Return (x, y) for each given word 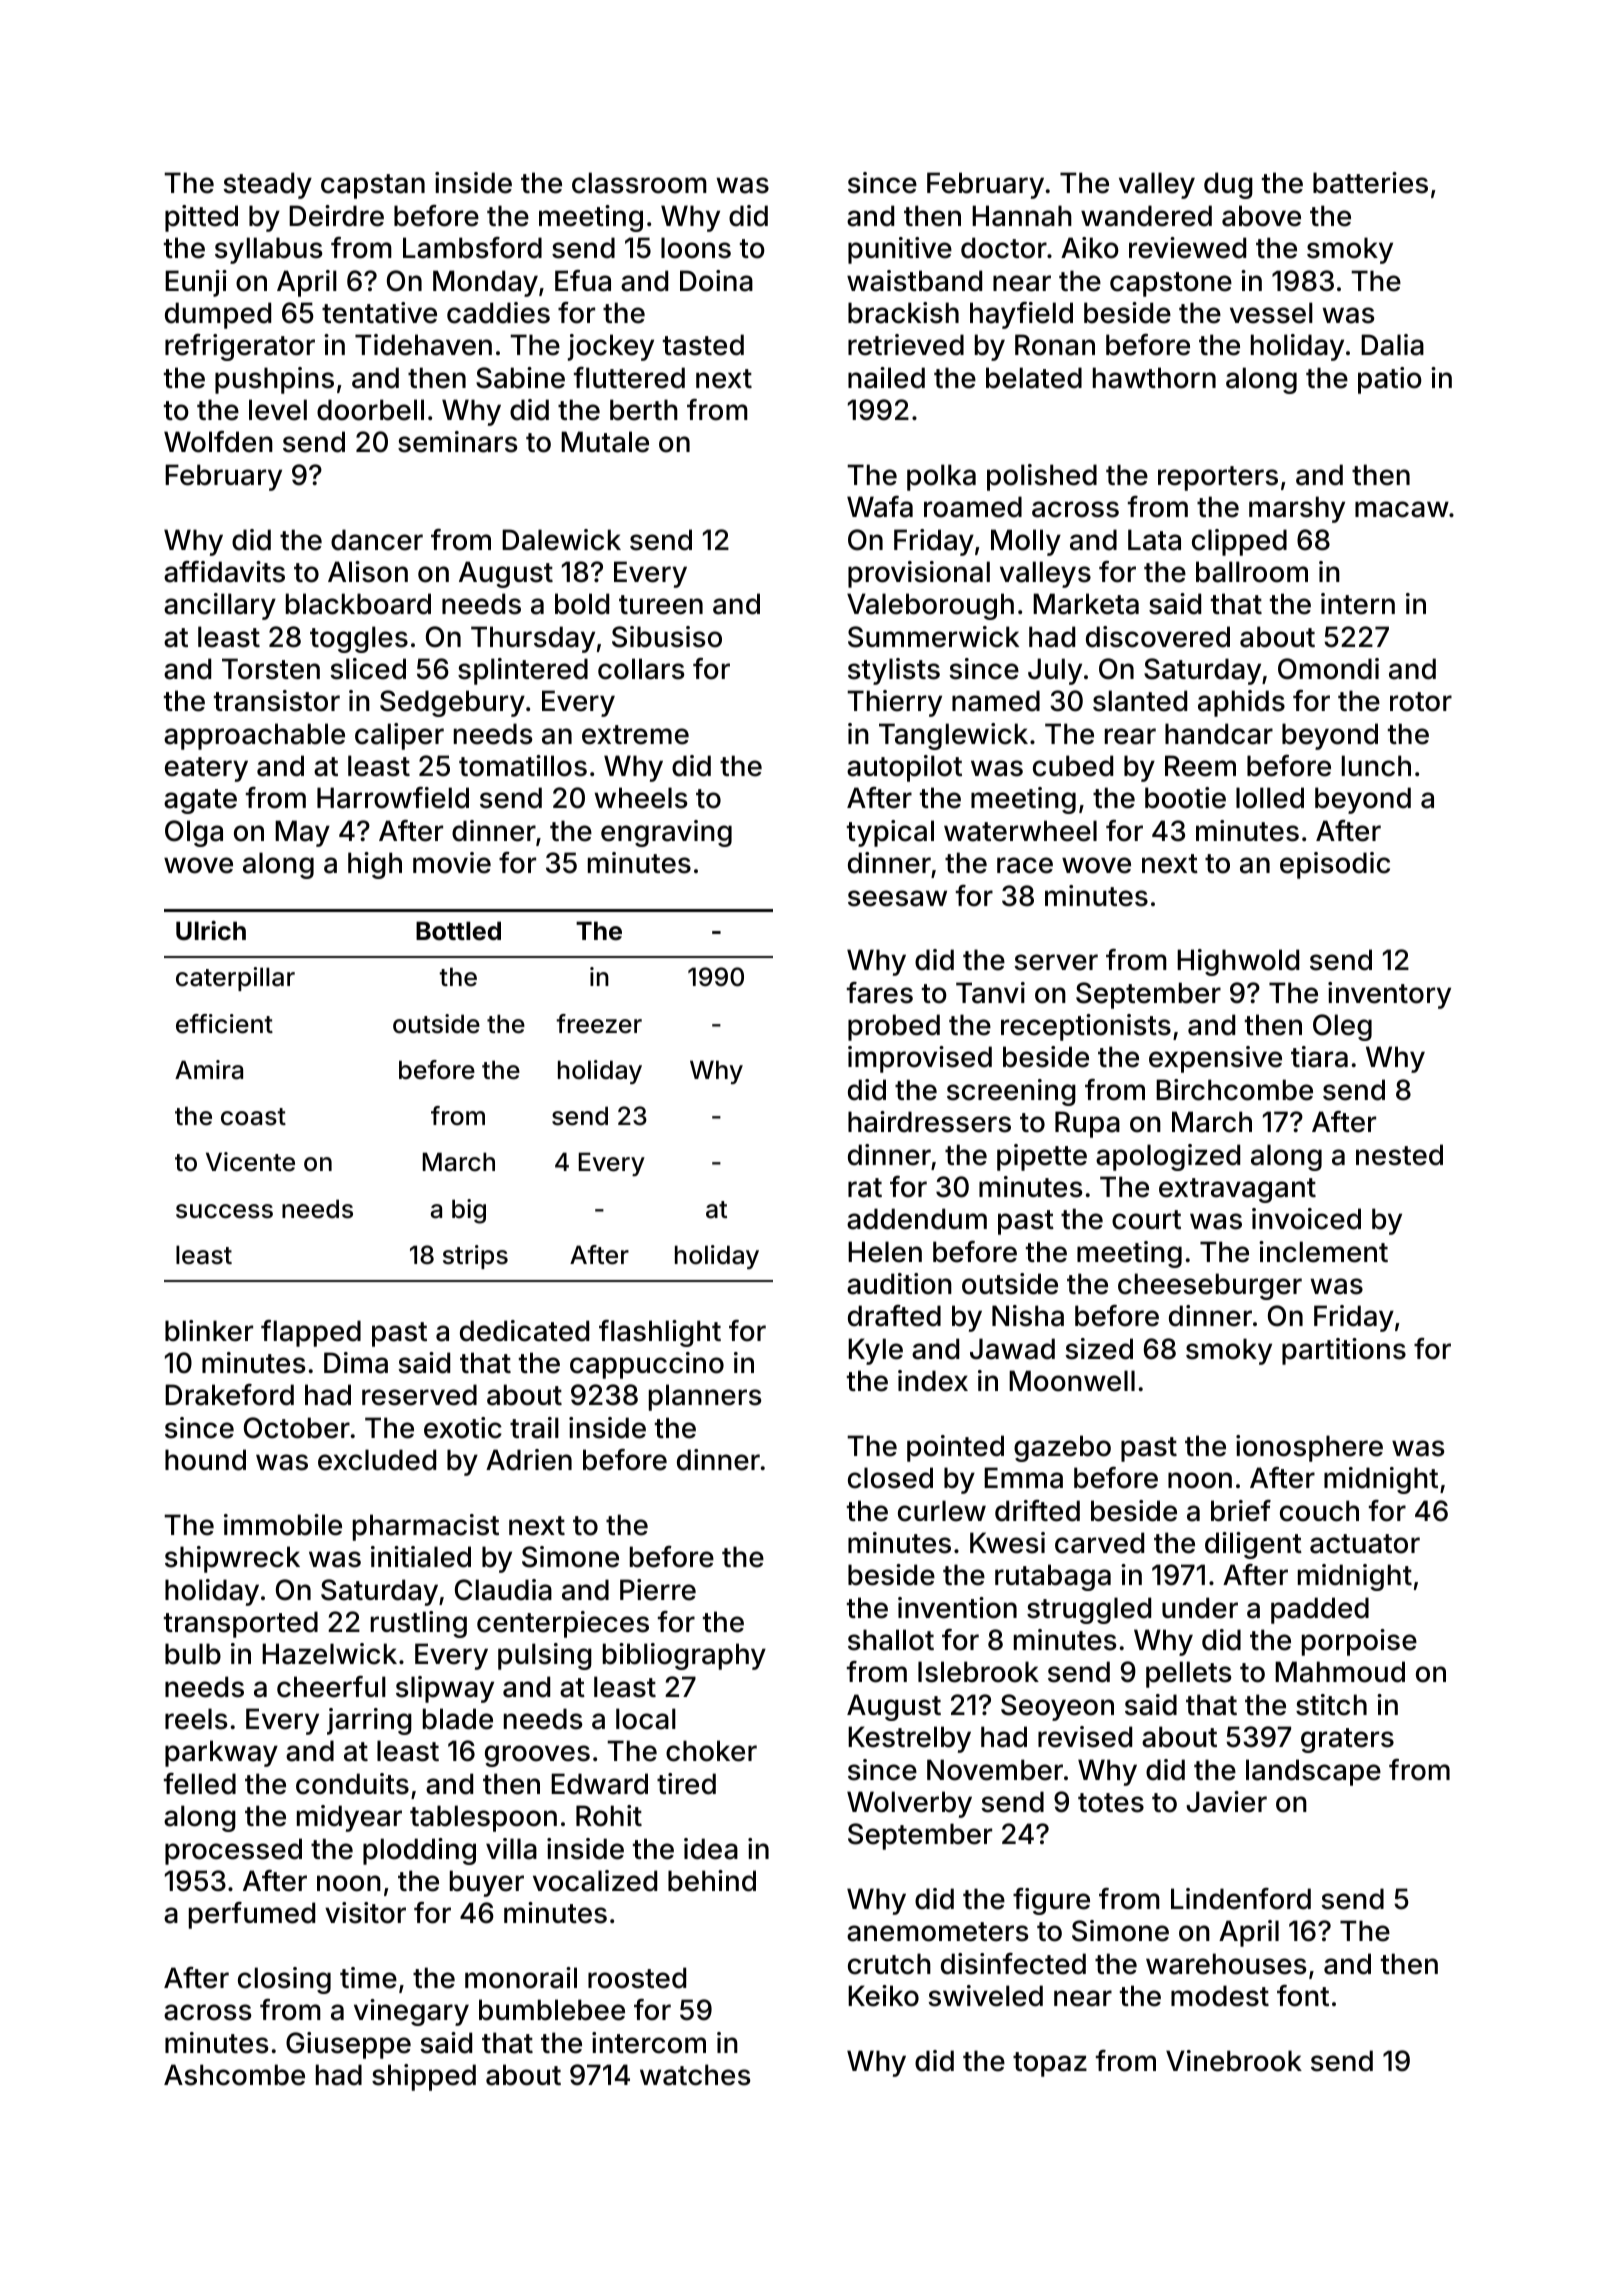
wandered (1146, 216)
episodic (1335, 865)
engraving (666, 833)
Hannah (1022, 216)
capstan (373, 186)
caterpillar (235, 979)
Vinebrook (1234, 2061)
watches (695, 2075)
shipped (424, 2077)
